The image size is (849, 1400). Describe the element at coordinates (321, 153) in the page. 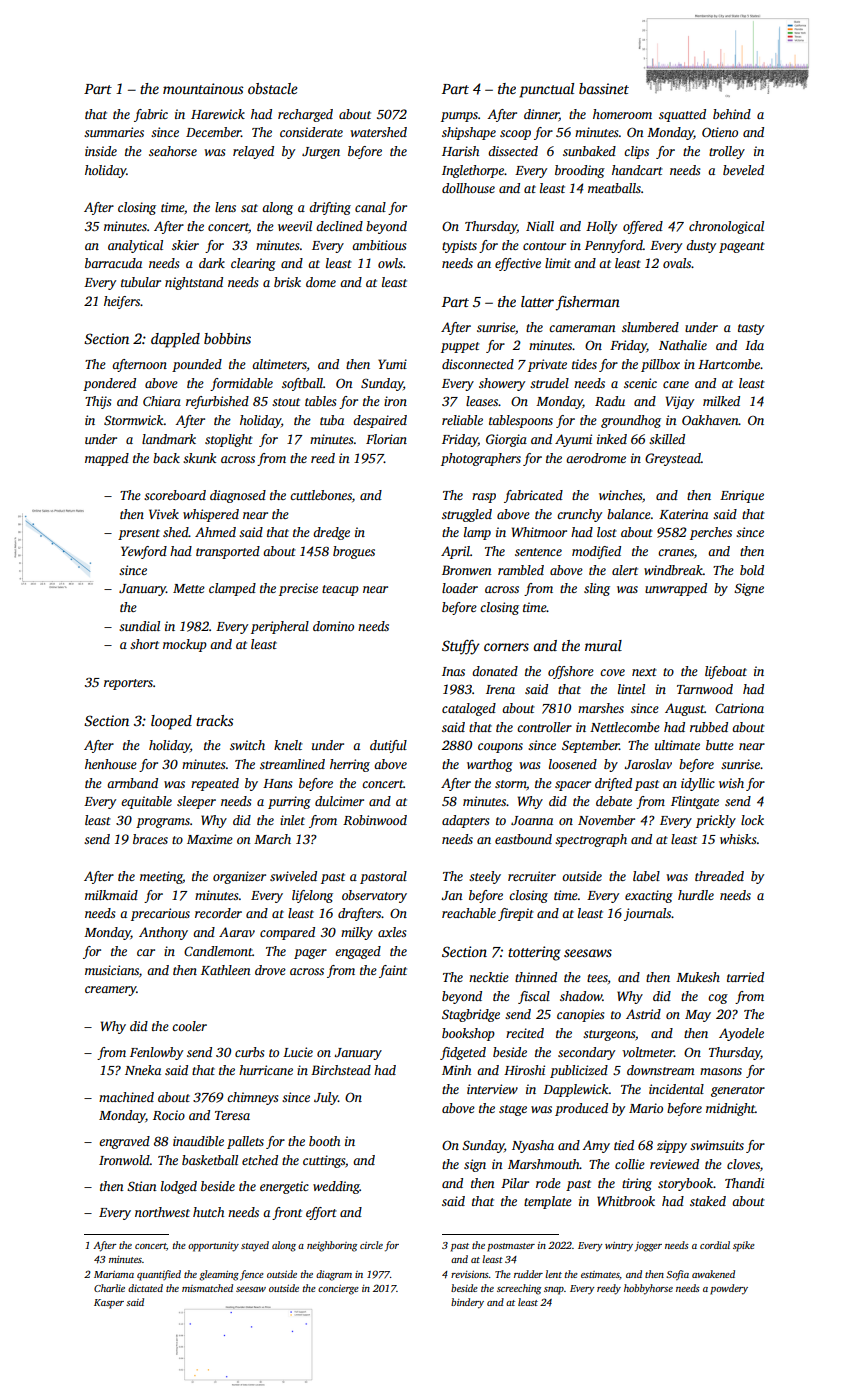

I see `Jurgen` at that location.
